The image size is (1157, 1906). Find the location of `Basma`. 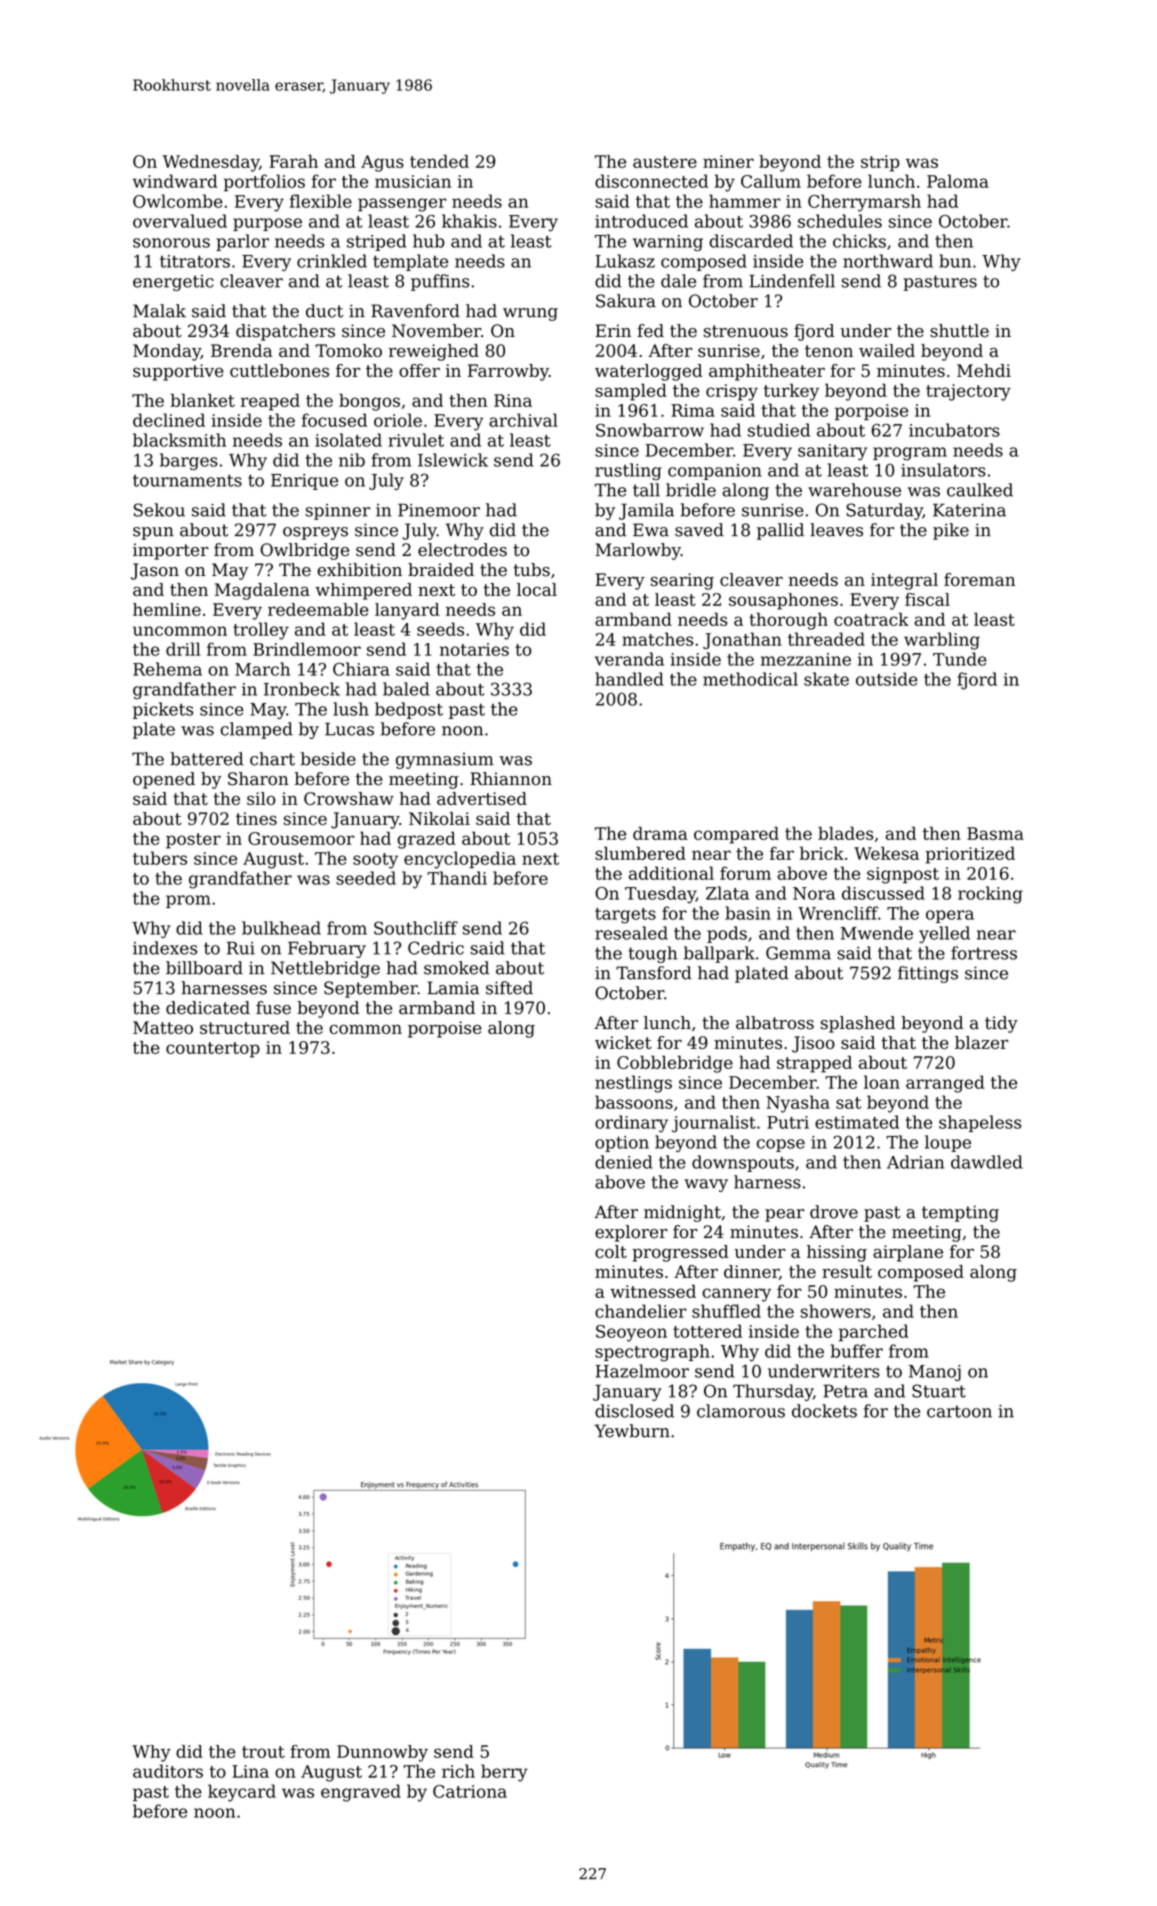

Basma is located at coordinates (995, 833).
